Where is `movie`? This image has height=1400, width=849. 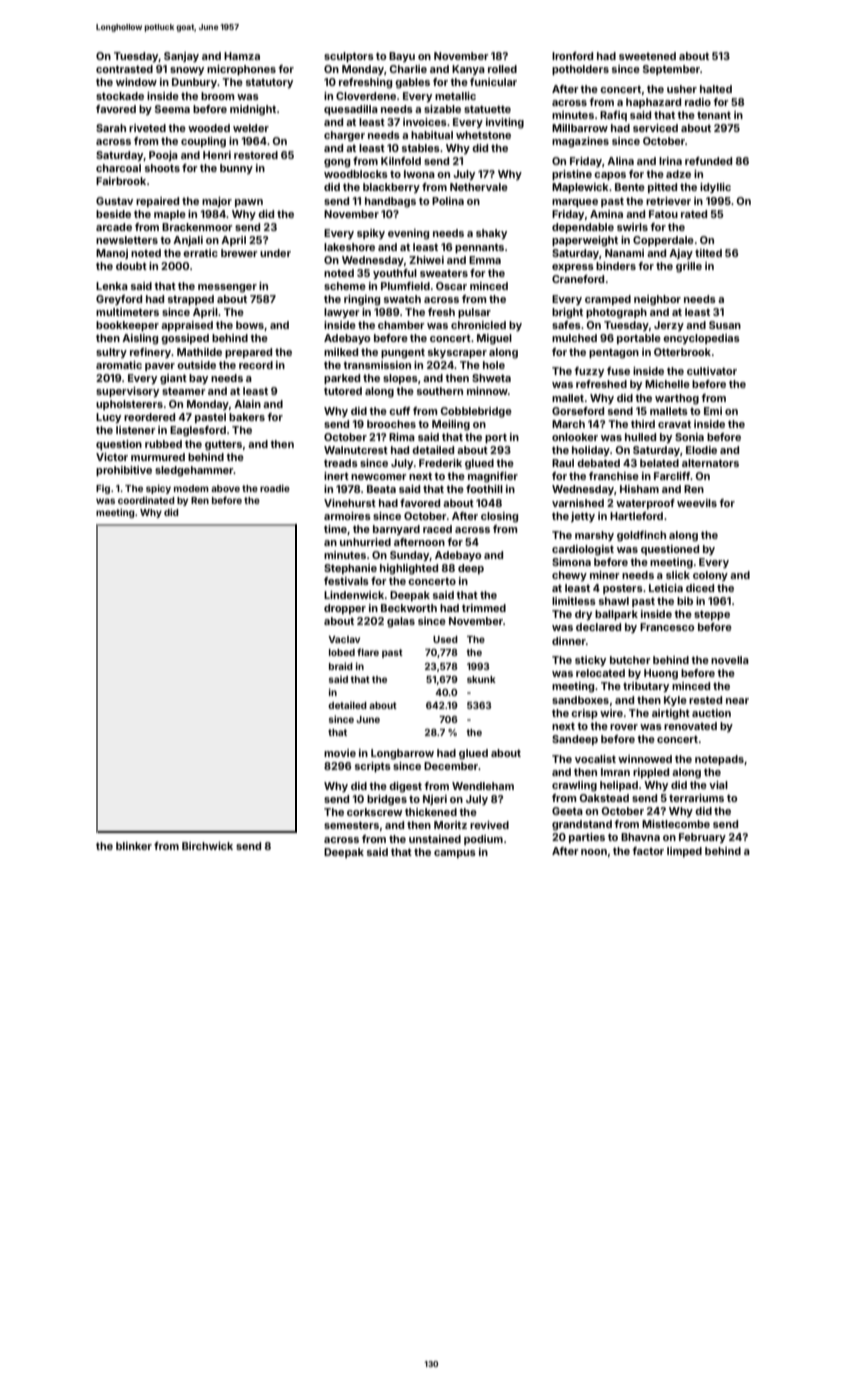 movie is located at coordinates (340, 753).
